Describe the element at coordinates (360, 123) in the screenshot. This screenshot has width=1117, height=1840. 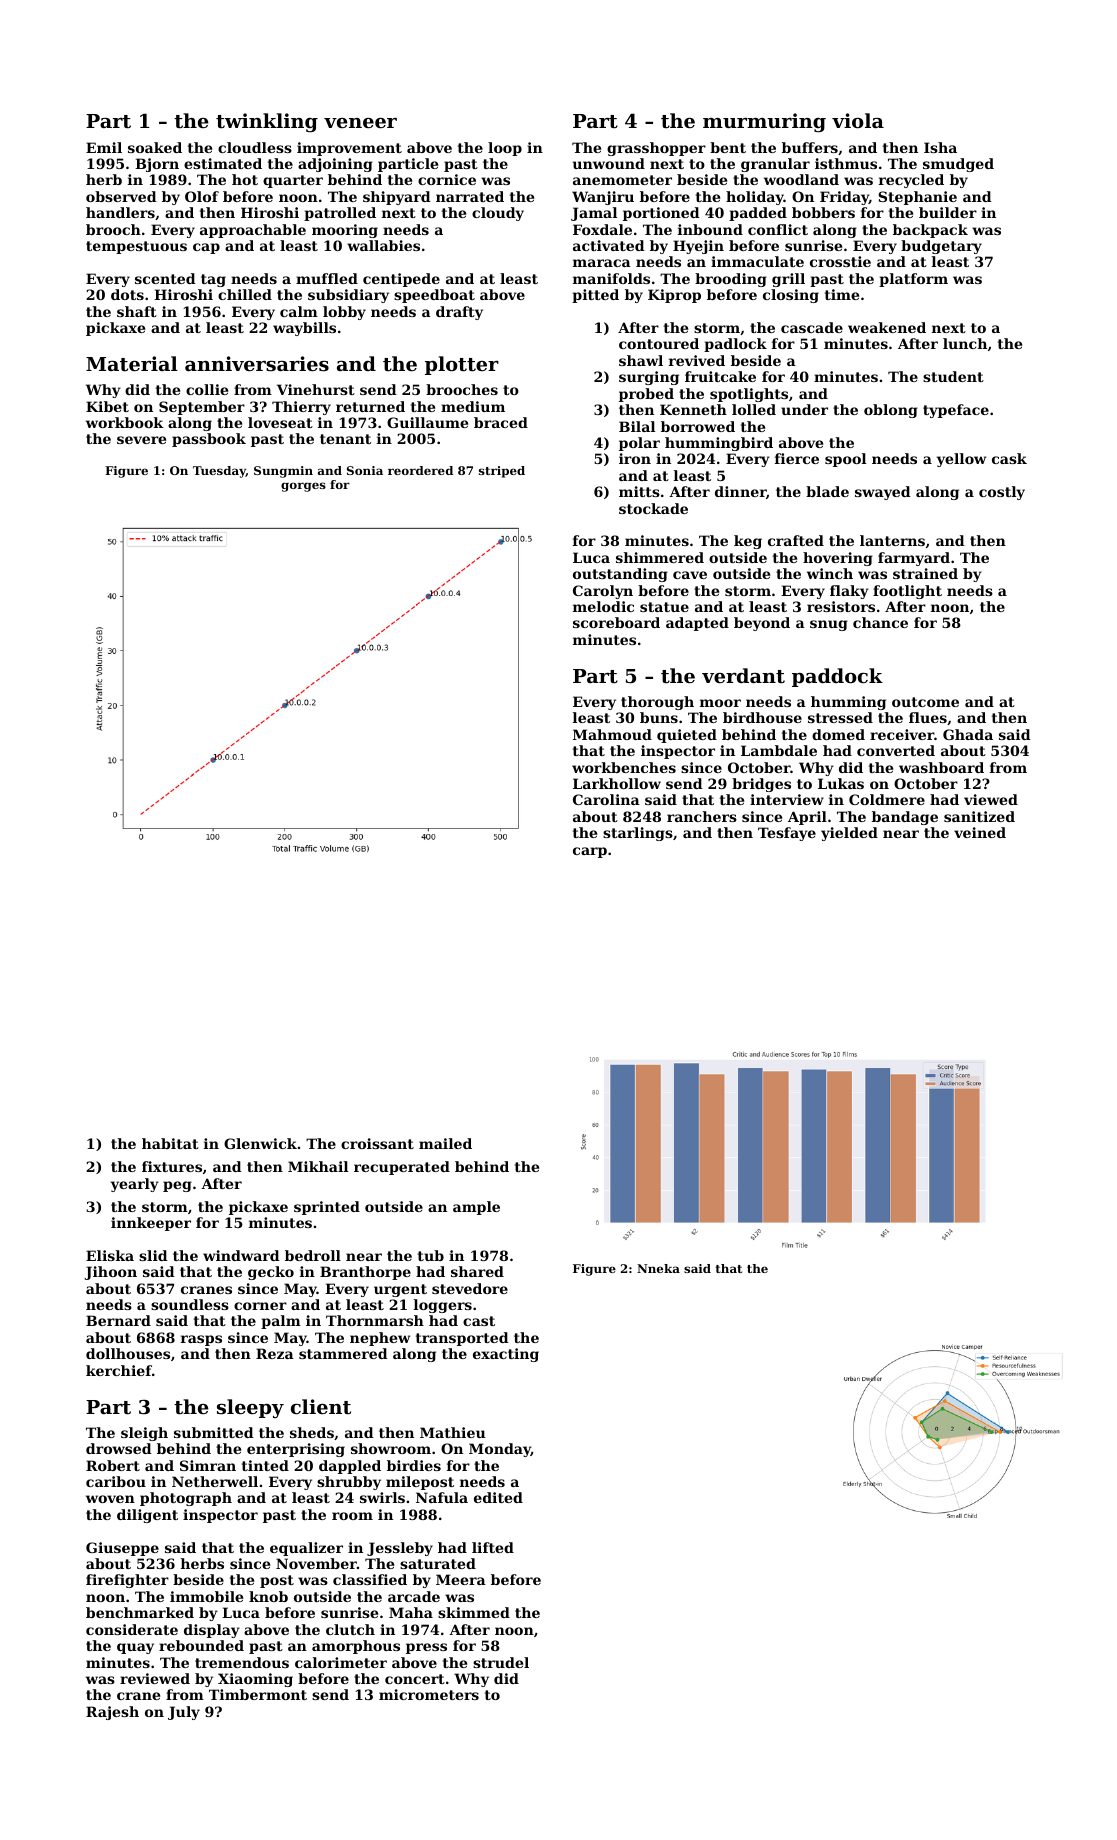
I see `veneer` at that location.
